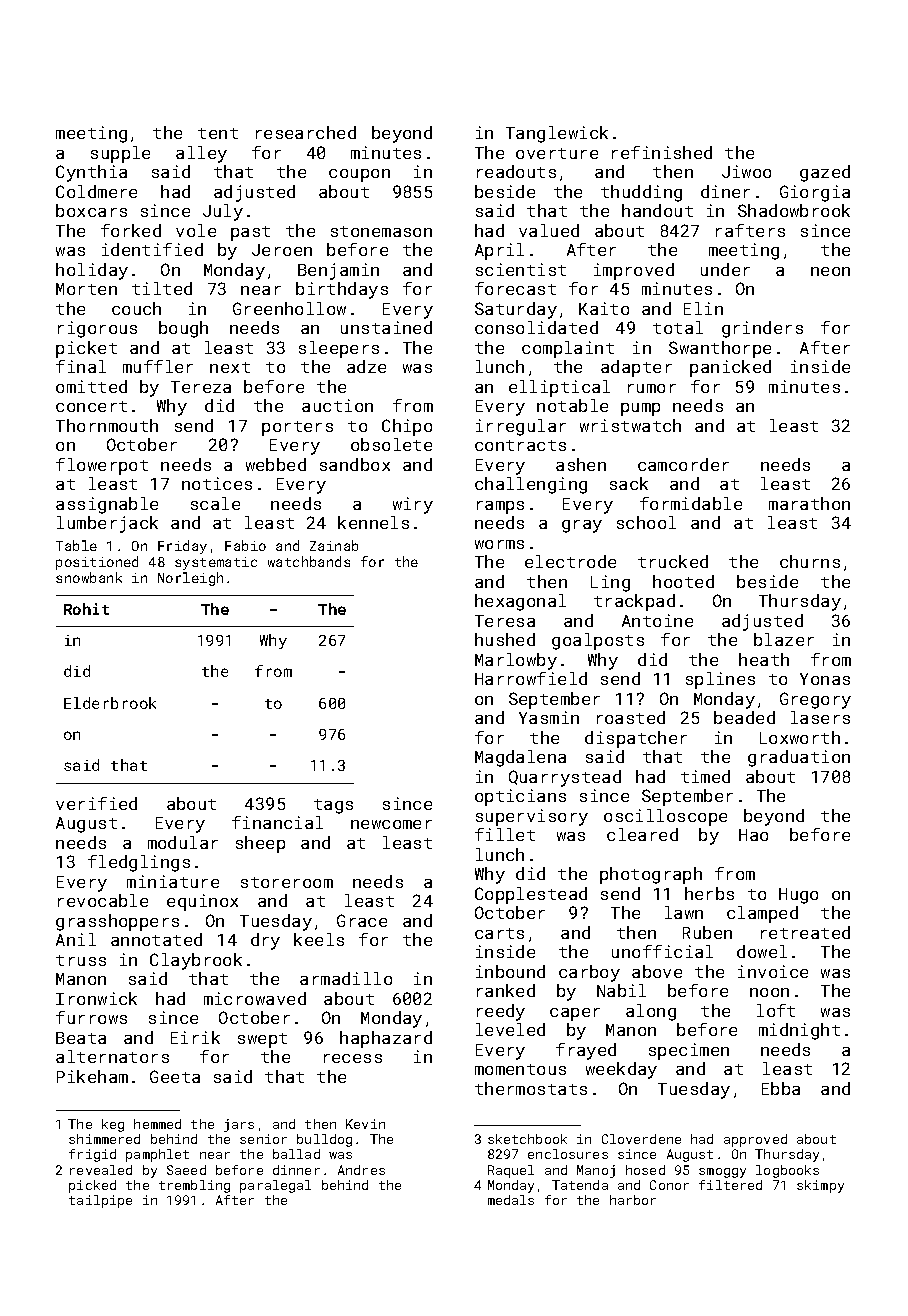 This screenshot has height=1316, width=908. What do you see at coordinates (86, 609) in the screenshot?
I see `Rohit` at bounding box center [86, 609].
